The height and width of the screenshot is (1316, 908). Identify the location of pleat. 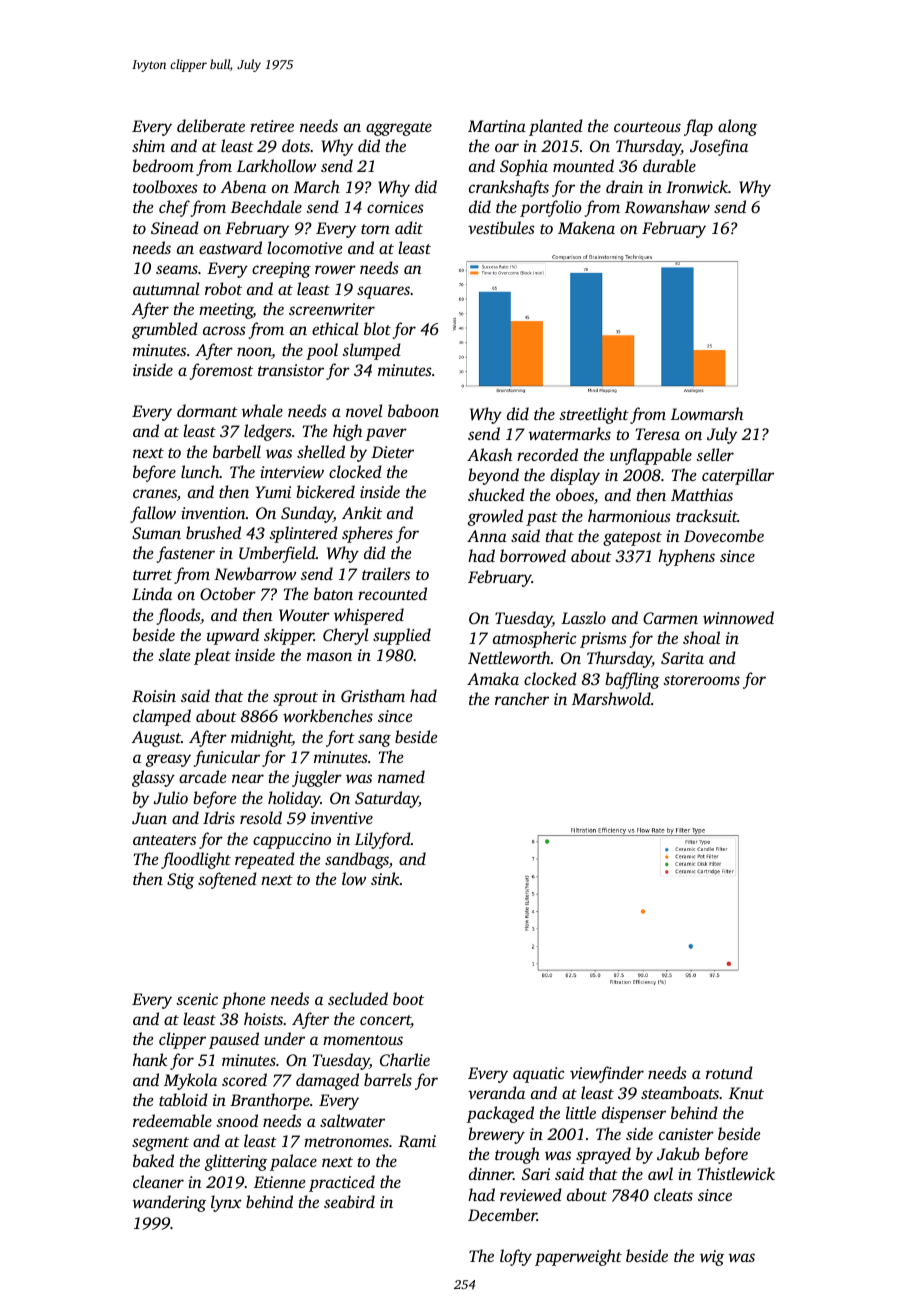
(212, 656).
